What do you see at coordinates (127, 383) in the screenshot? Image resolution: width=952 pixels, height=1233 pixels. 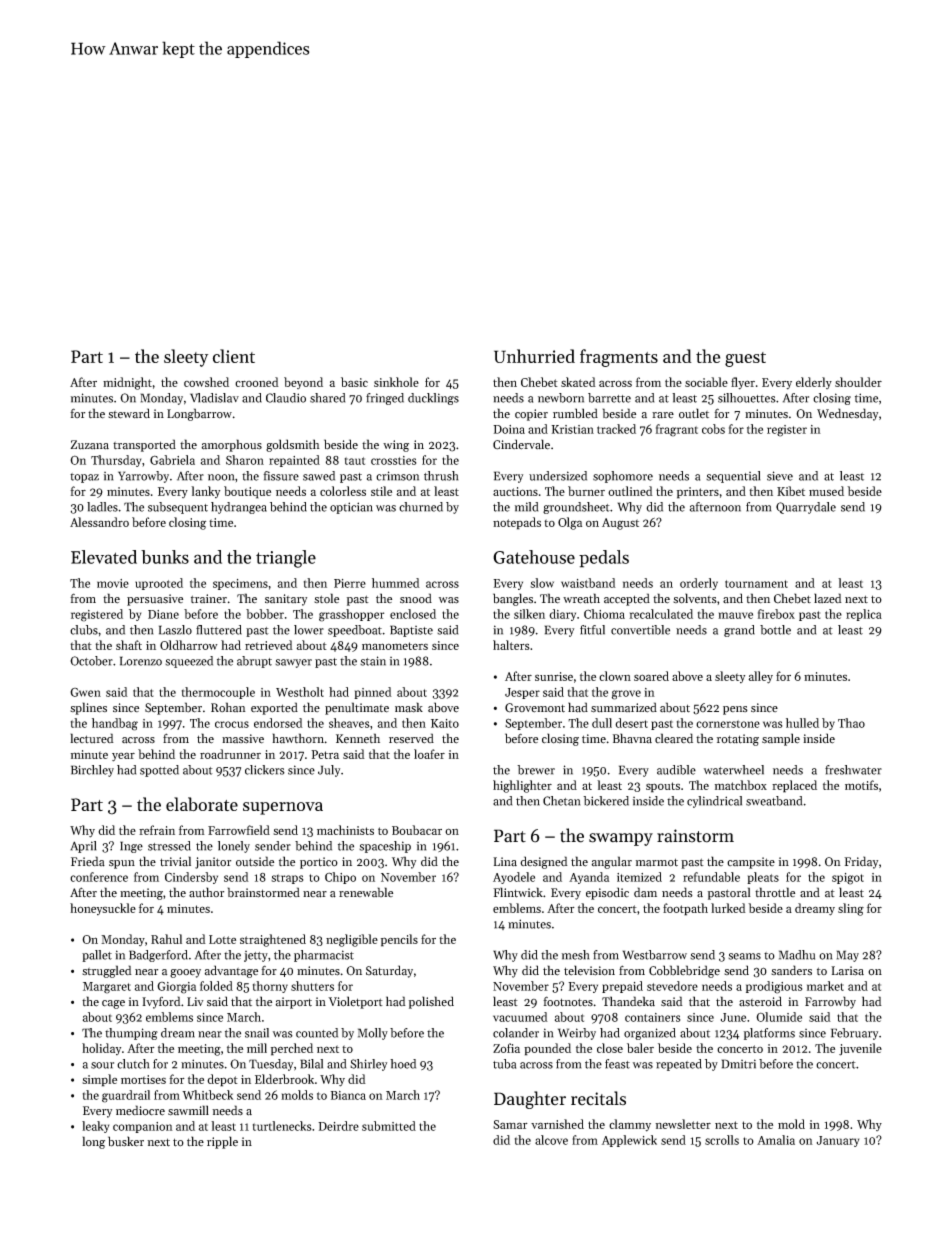 I see `midnight` at bounding box center [127, 383].
